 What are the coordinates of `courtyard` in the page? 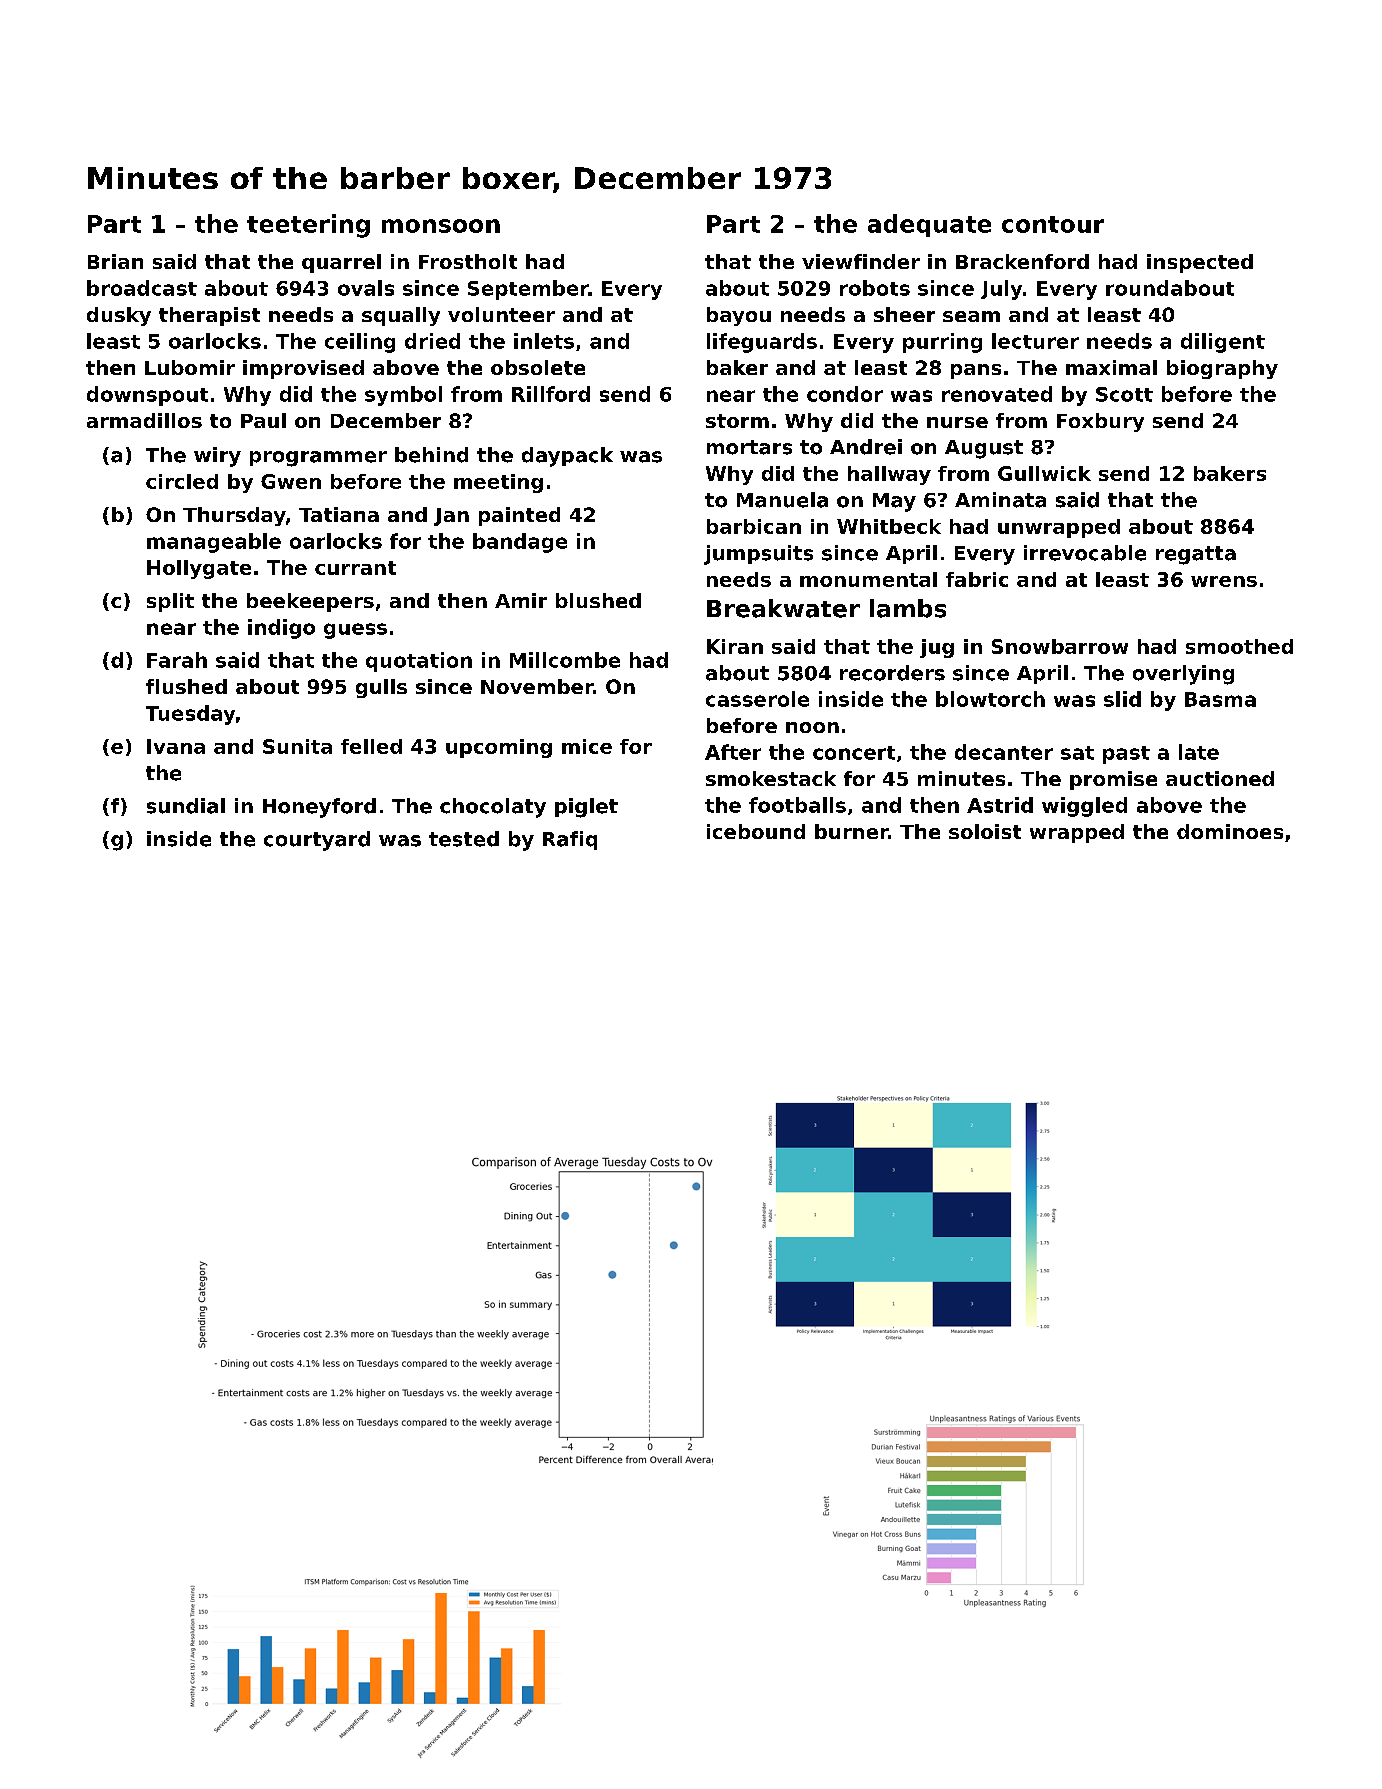 It's located at (317, 841).
